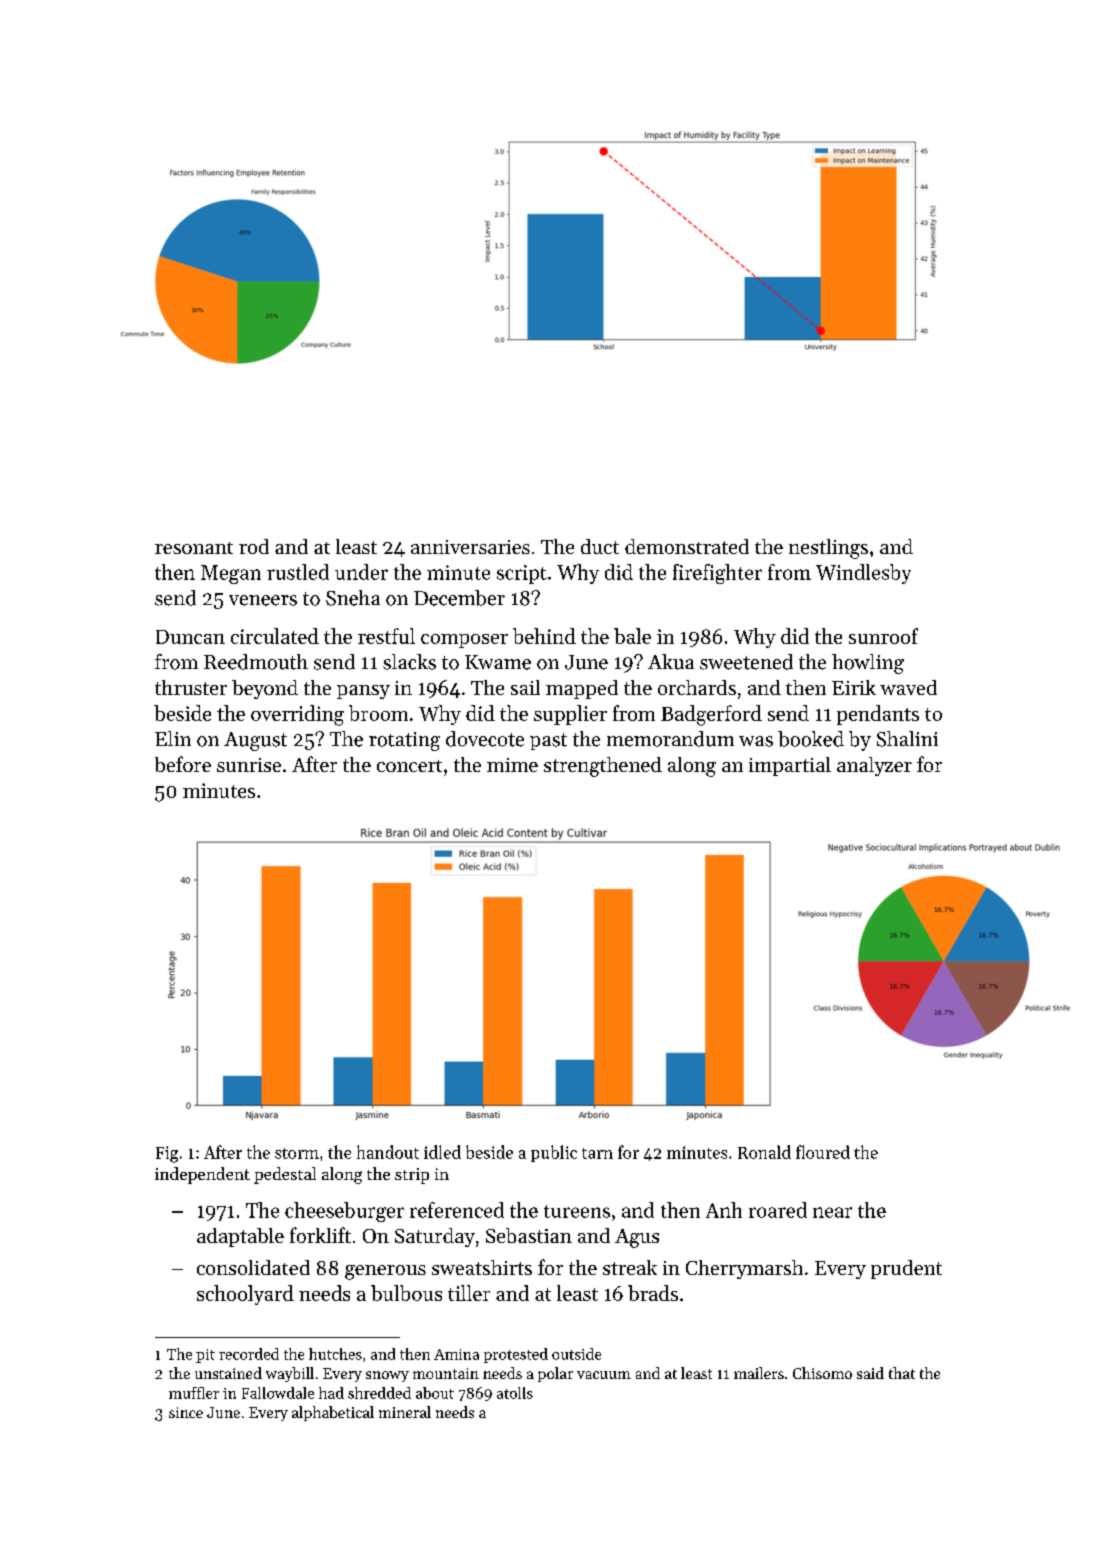 The height and width of the screenshot is (1560, 1098). Describe the element at coordinates (907, 739) in the screenshot. I see `Shalini` at that location.
